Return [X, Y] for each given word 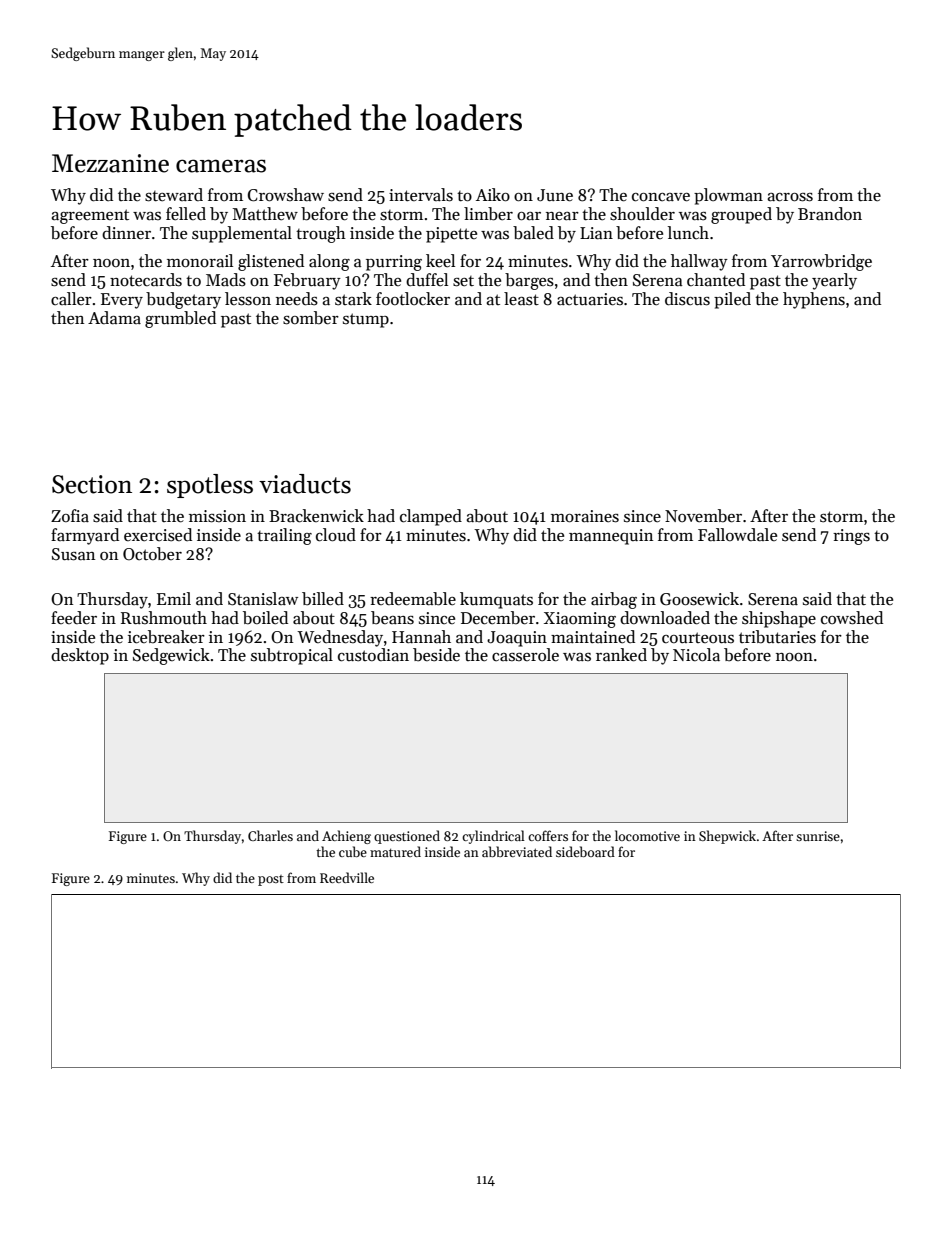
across [790, 197]
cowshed [852, 618]
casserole [525, 655]
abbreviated [517, 851]
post [271, 880]
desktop [80, 656]
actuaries [590, 299]
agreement [90, 216]
